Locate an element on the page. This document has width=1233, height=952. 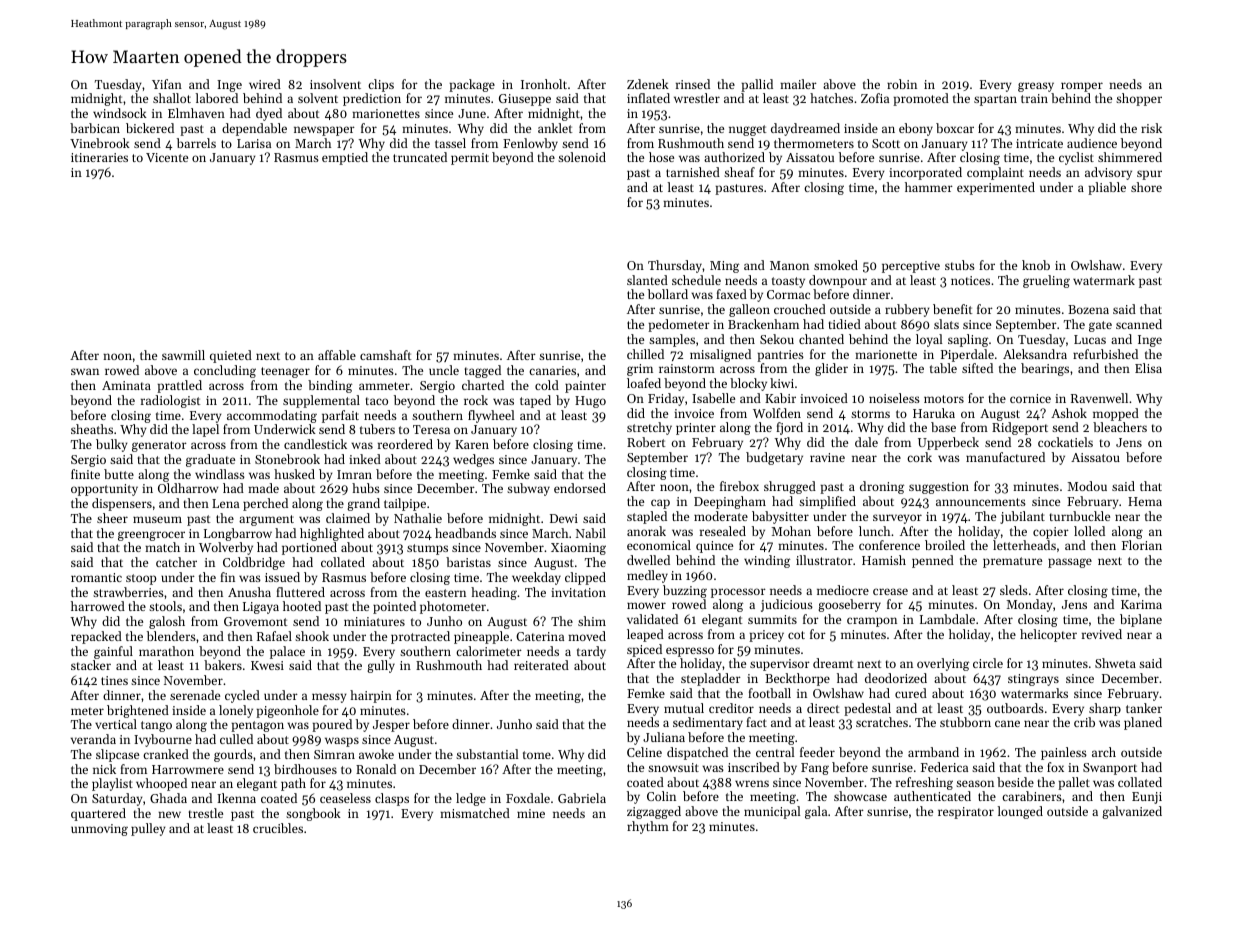
permit is located at coordinates (470, 159).
